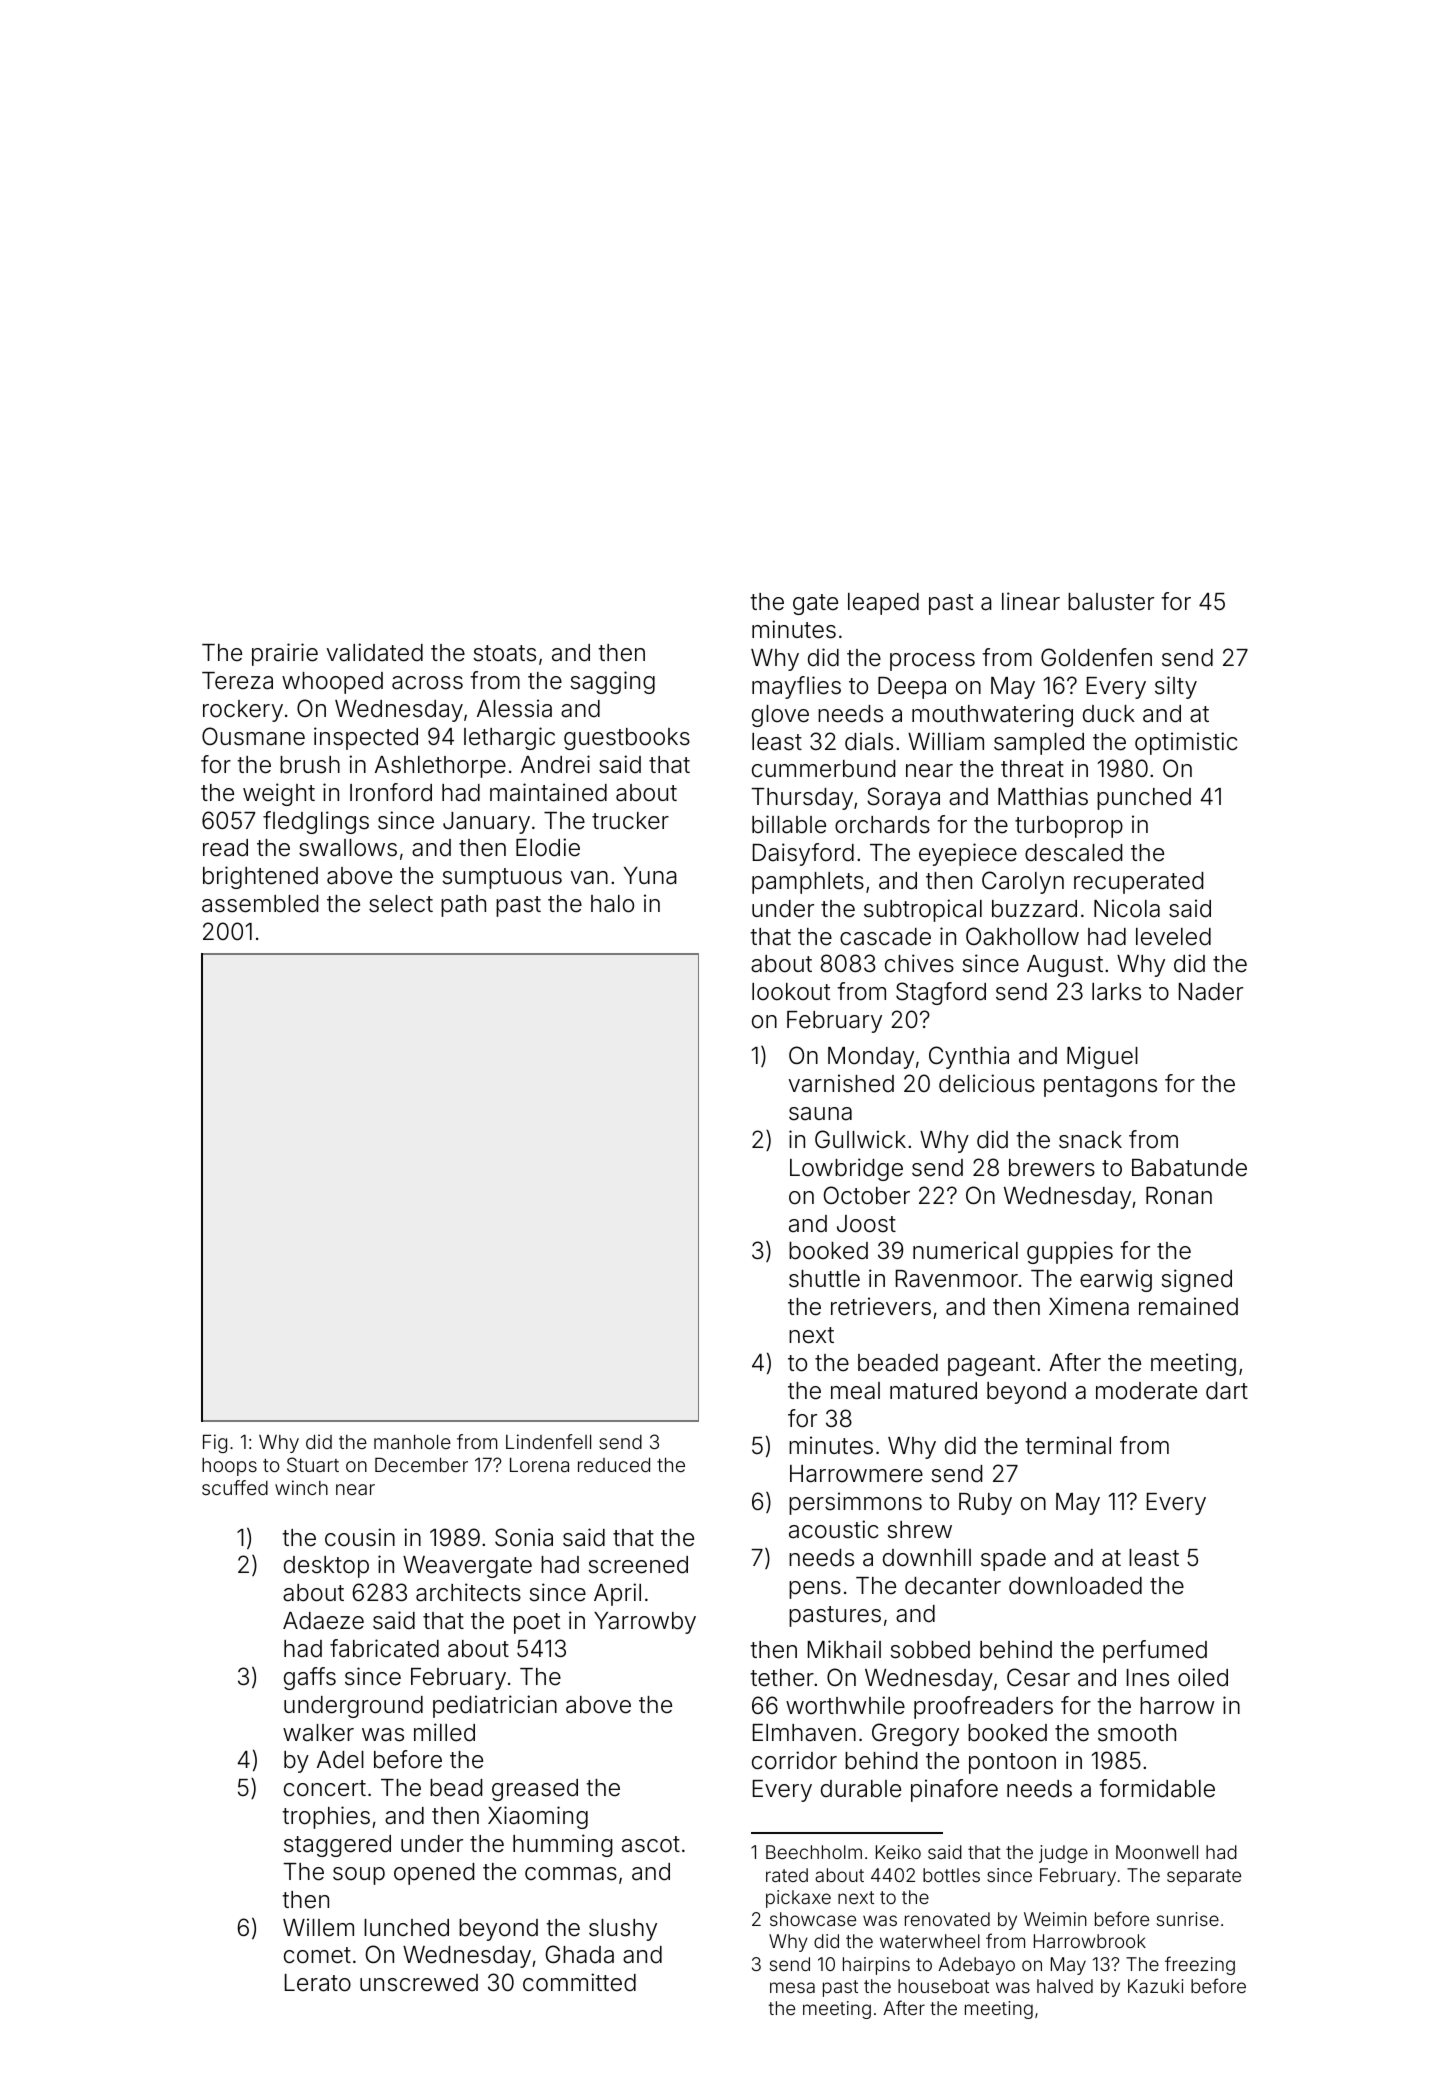 The width and height of the screenshot is (1450, 2100). Describe the element at coordinates (579, 1982) in the screenshot. I see `committed` at that location.
